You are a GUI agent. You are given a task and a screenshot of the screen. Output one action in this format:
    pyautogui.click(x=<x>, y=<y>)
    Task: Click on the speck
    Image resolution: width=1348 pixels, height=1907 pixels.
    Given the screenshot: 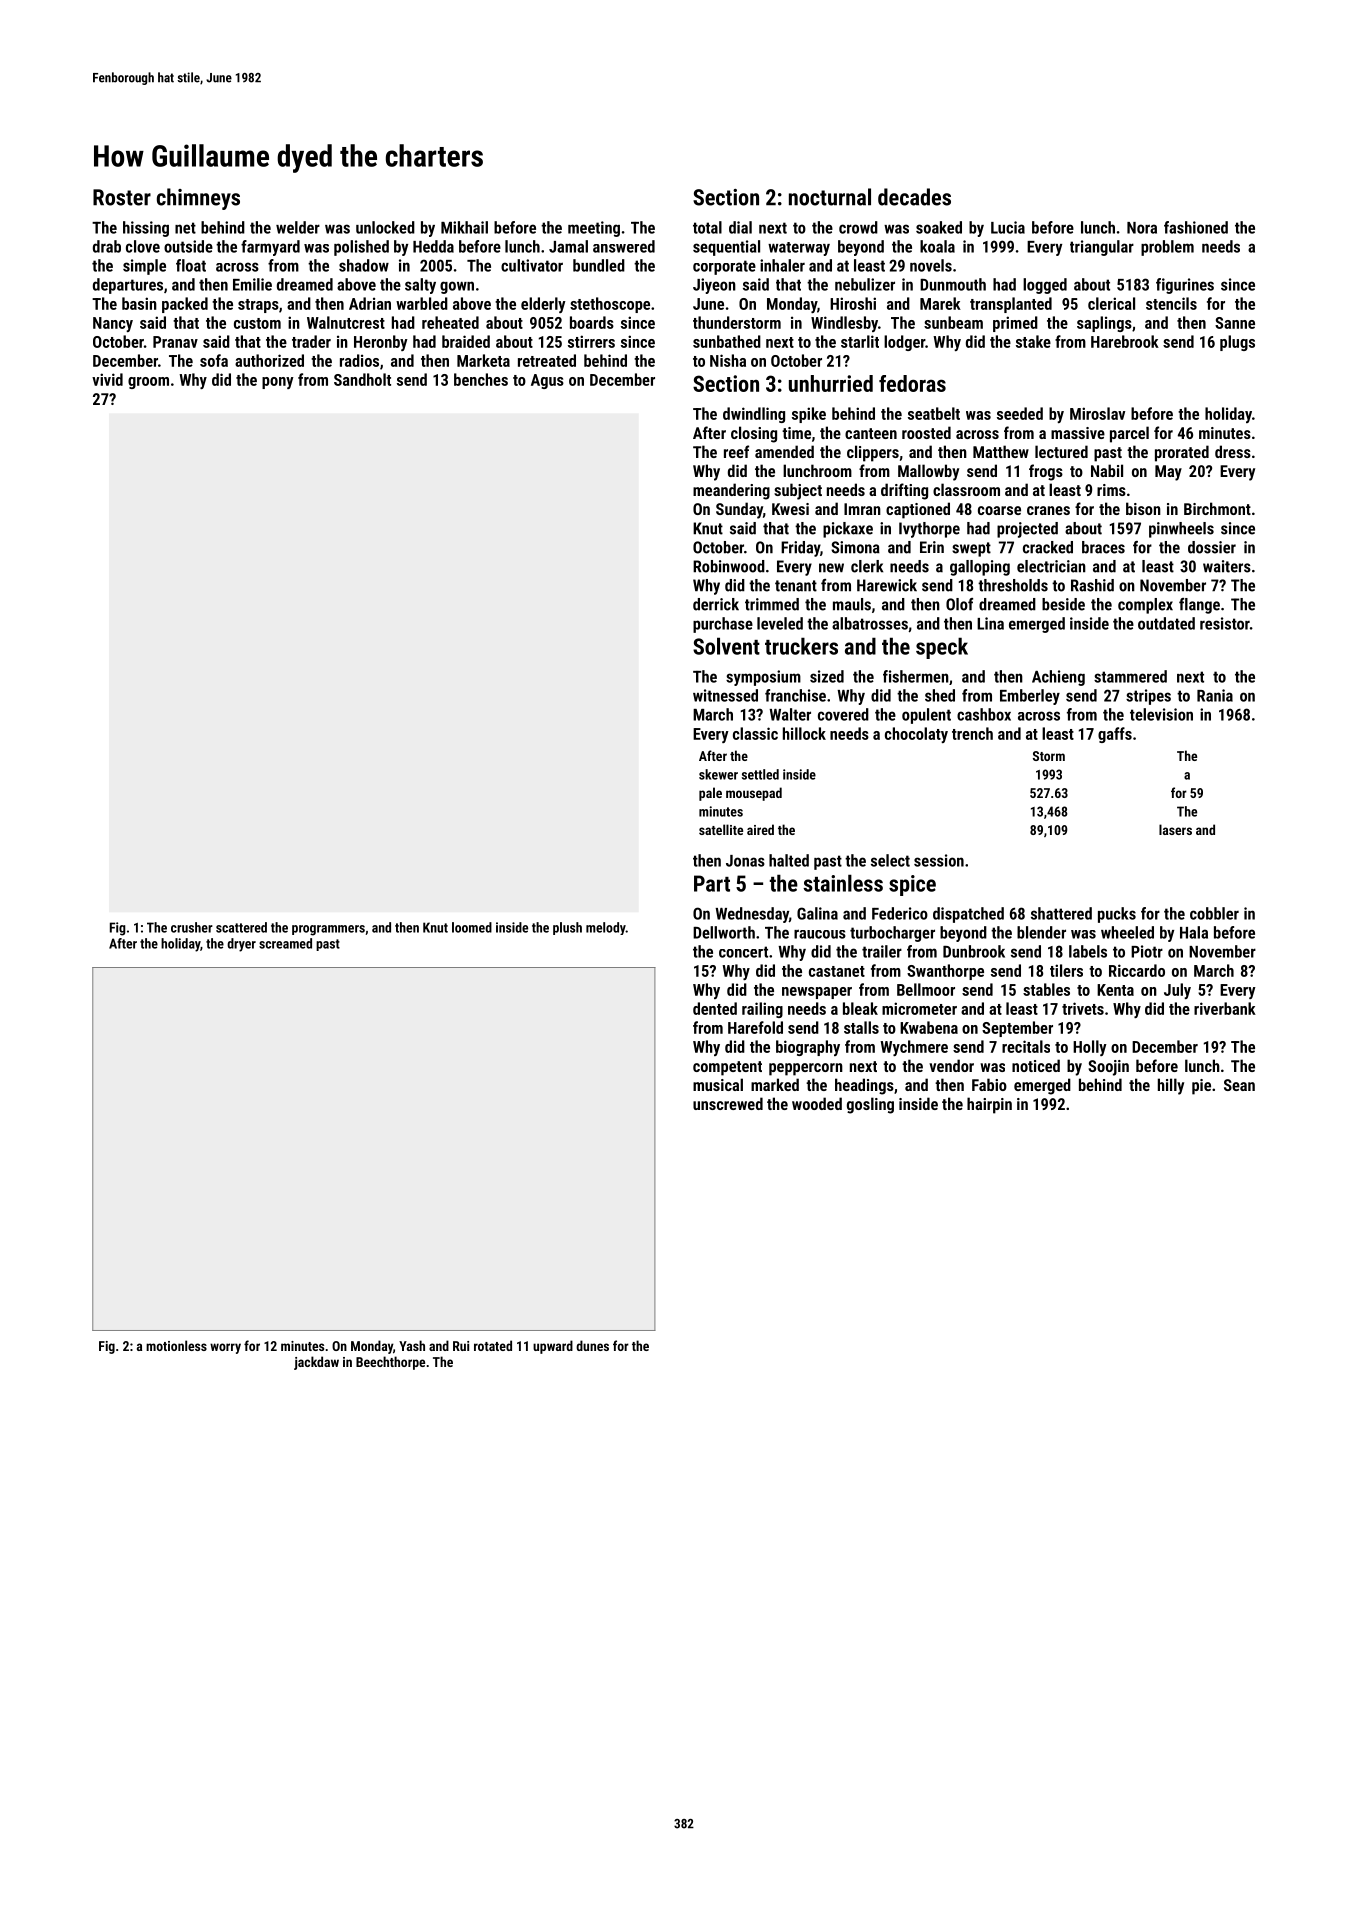 What is the action you would take?
    pyautogui.click(x=942, y=648)
